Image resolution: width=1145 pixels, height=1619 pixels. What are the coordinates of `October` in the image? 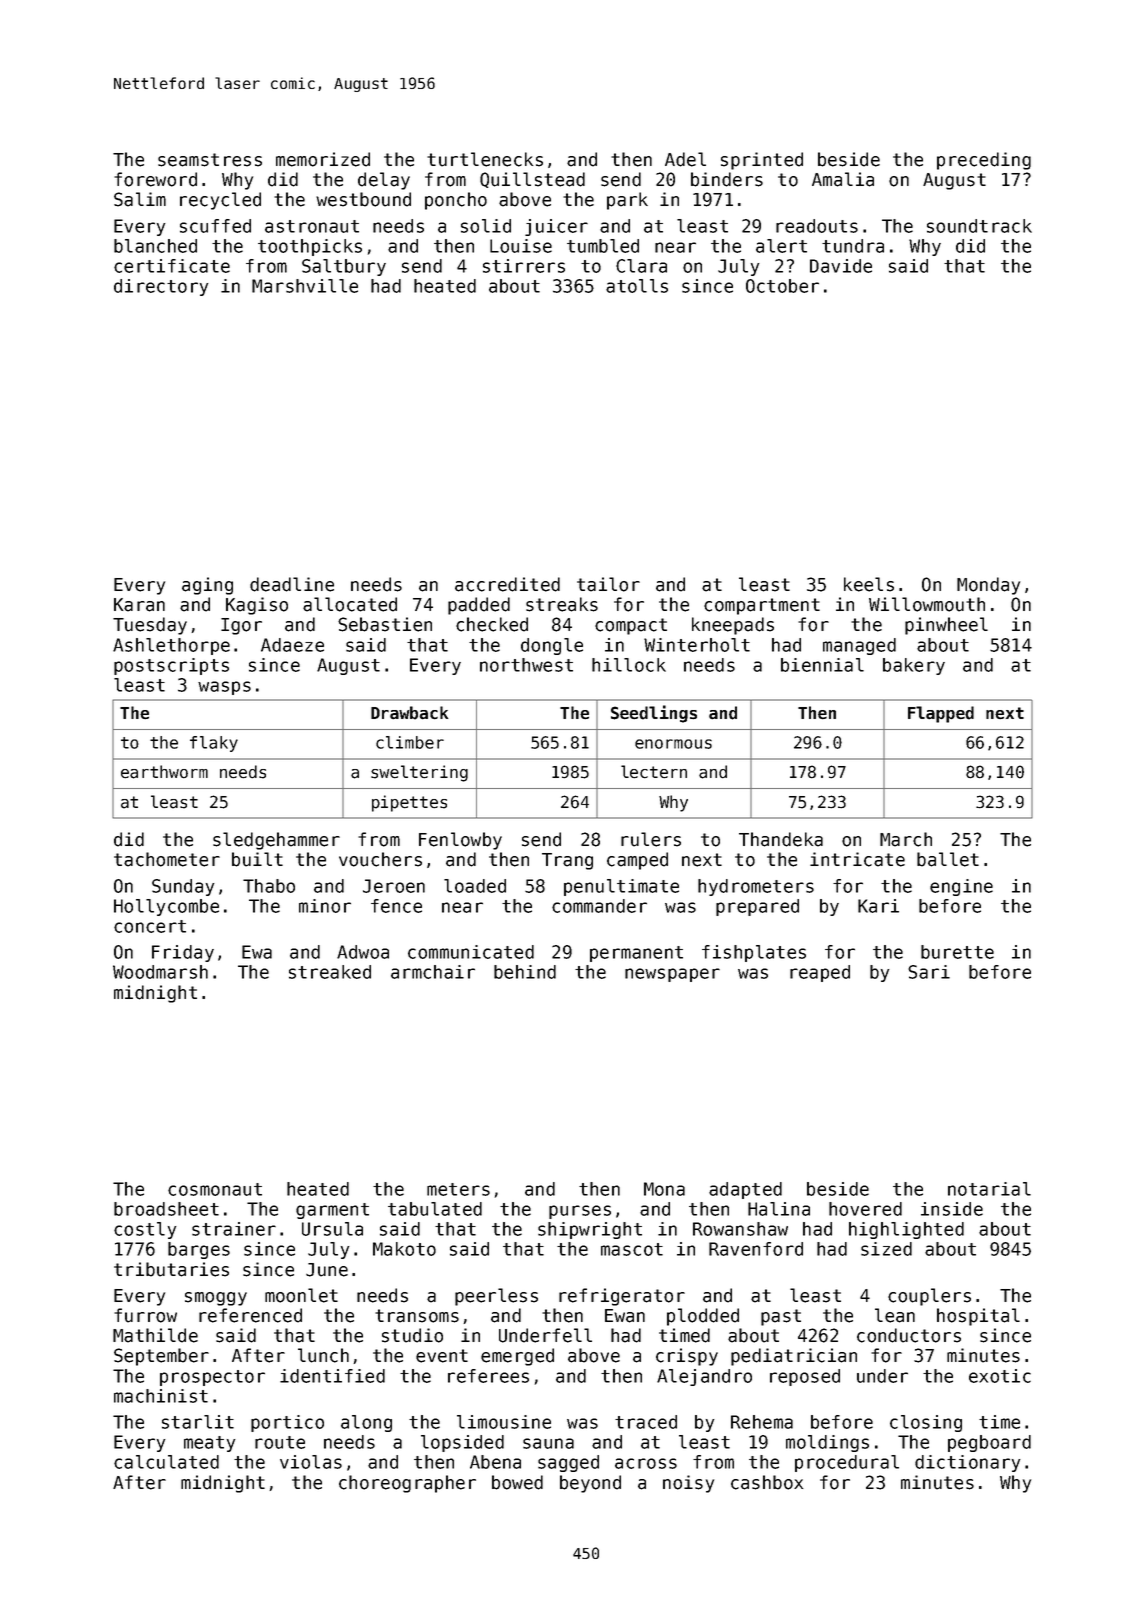 It's located at (782, 286).
